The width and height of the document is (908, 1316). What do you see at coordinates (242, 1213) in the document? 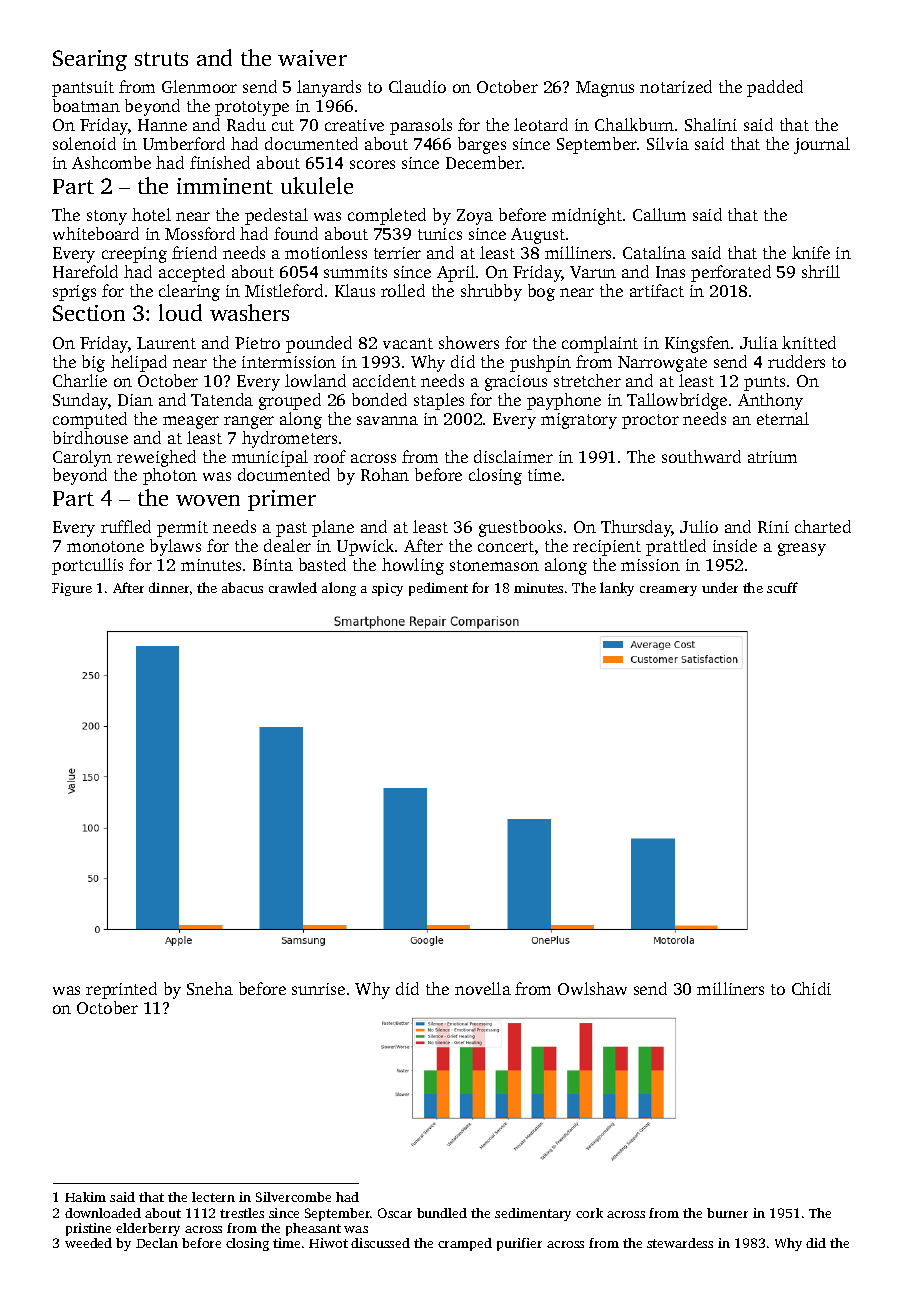
I see `trestles` at bounding box center [242, 1213].
